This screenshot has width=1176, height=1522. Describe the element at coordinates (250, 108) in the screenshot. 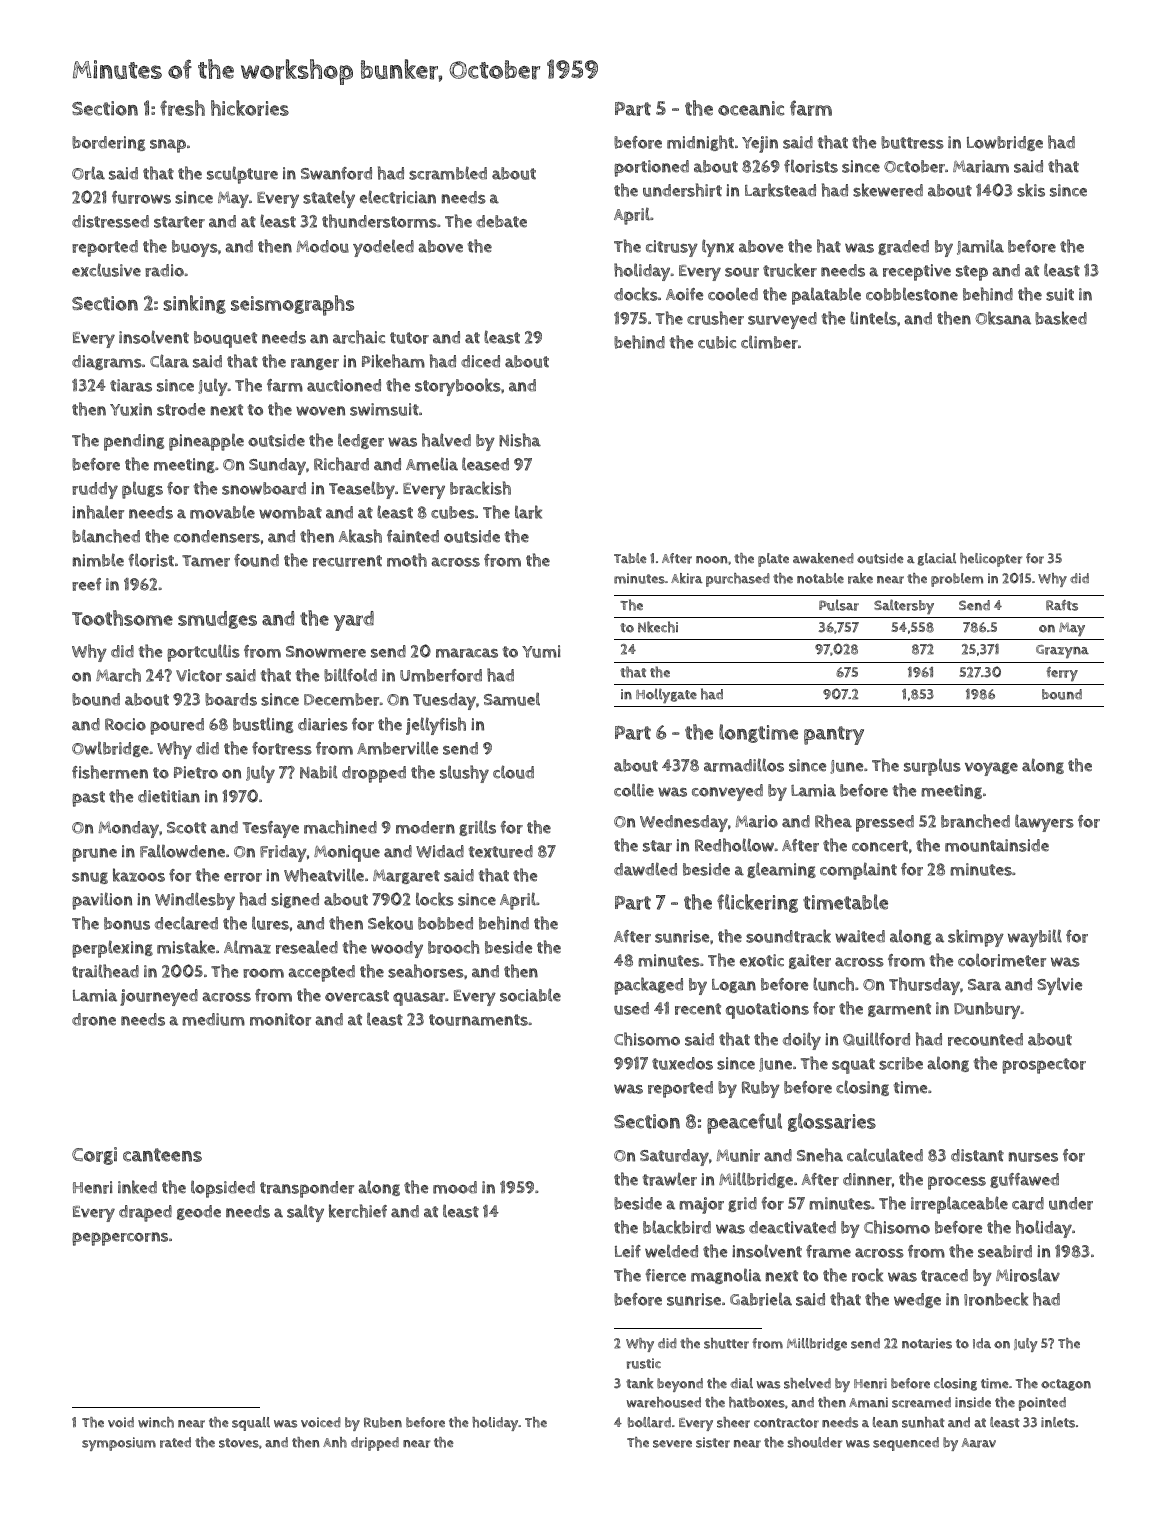

I see `hickories` at that location.
